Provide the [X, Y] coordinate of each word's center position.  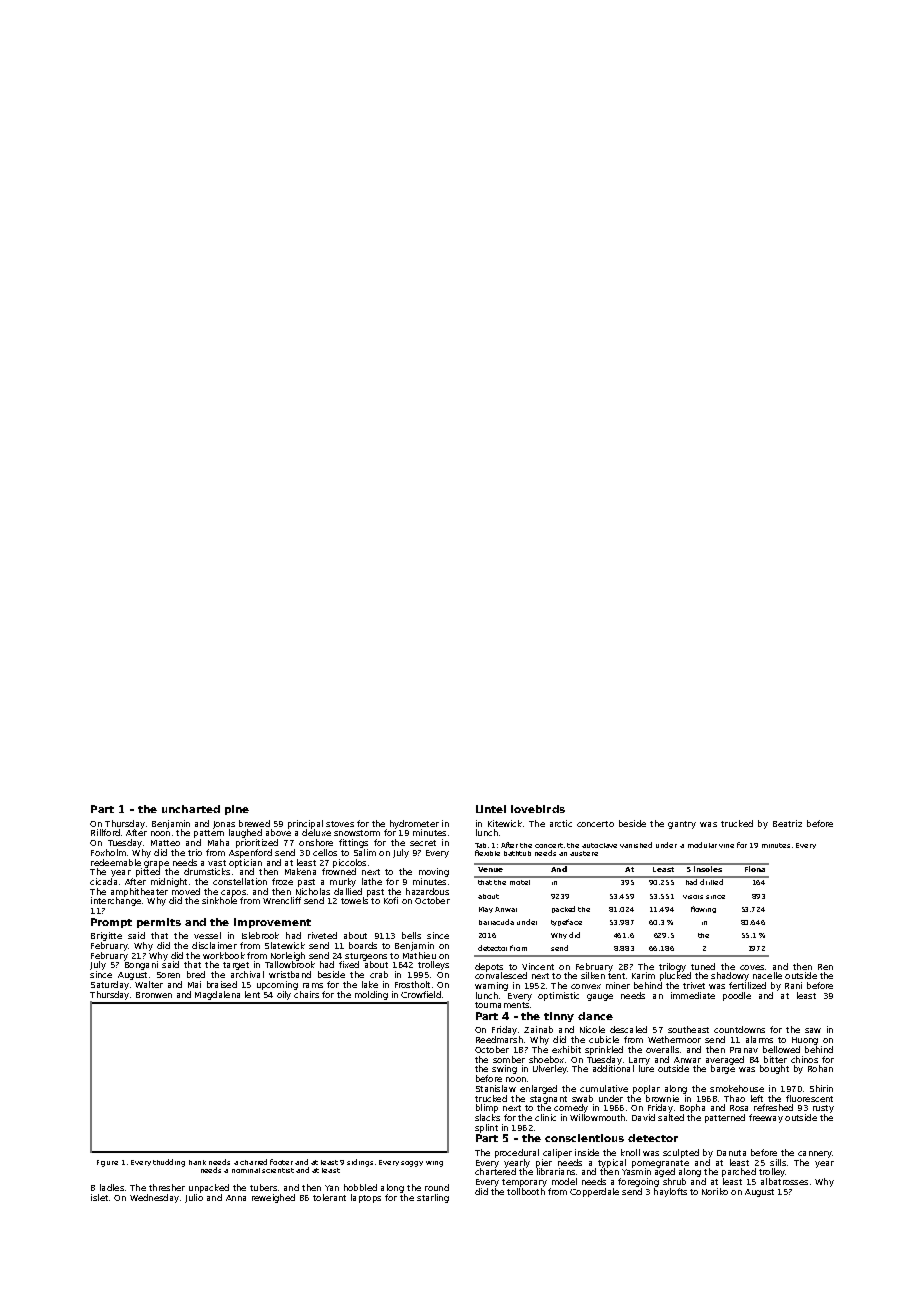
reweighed [273, 1198]
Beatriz [787, 823]
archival [247, 974]
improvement [272, 923]
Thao [734, 1098]
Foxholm [108, 852]
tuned [703, 966]
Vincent [538, 966]
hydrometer [414, 824]
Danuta [731, 1153]
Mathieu [419, 955]
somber [509, 1059]
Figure [107, 1163]
